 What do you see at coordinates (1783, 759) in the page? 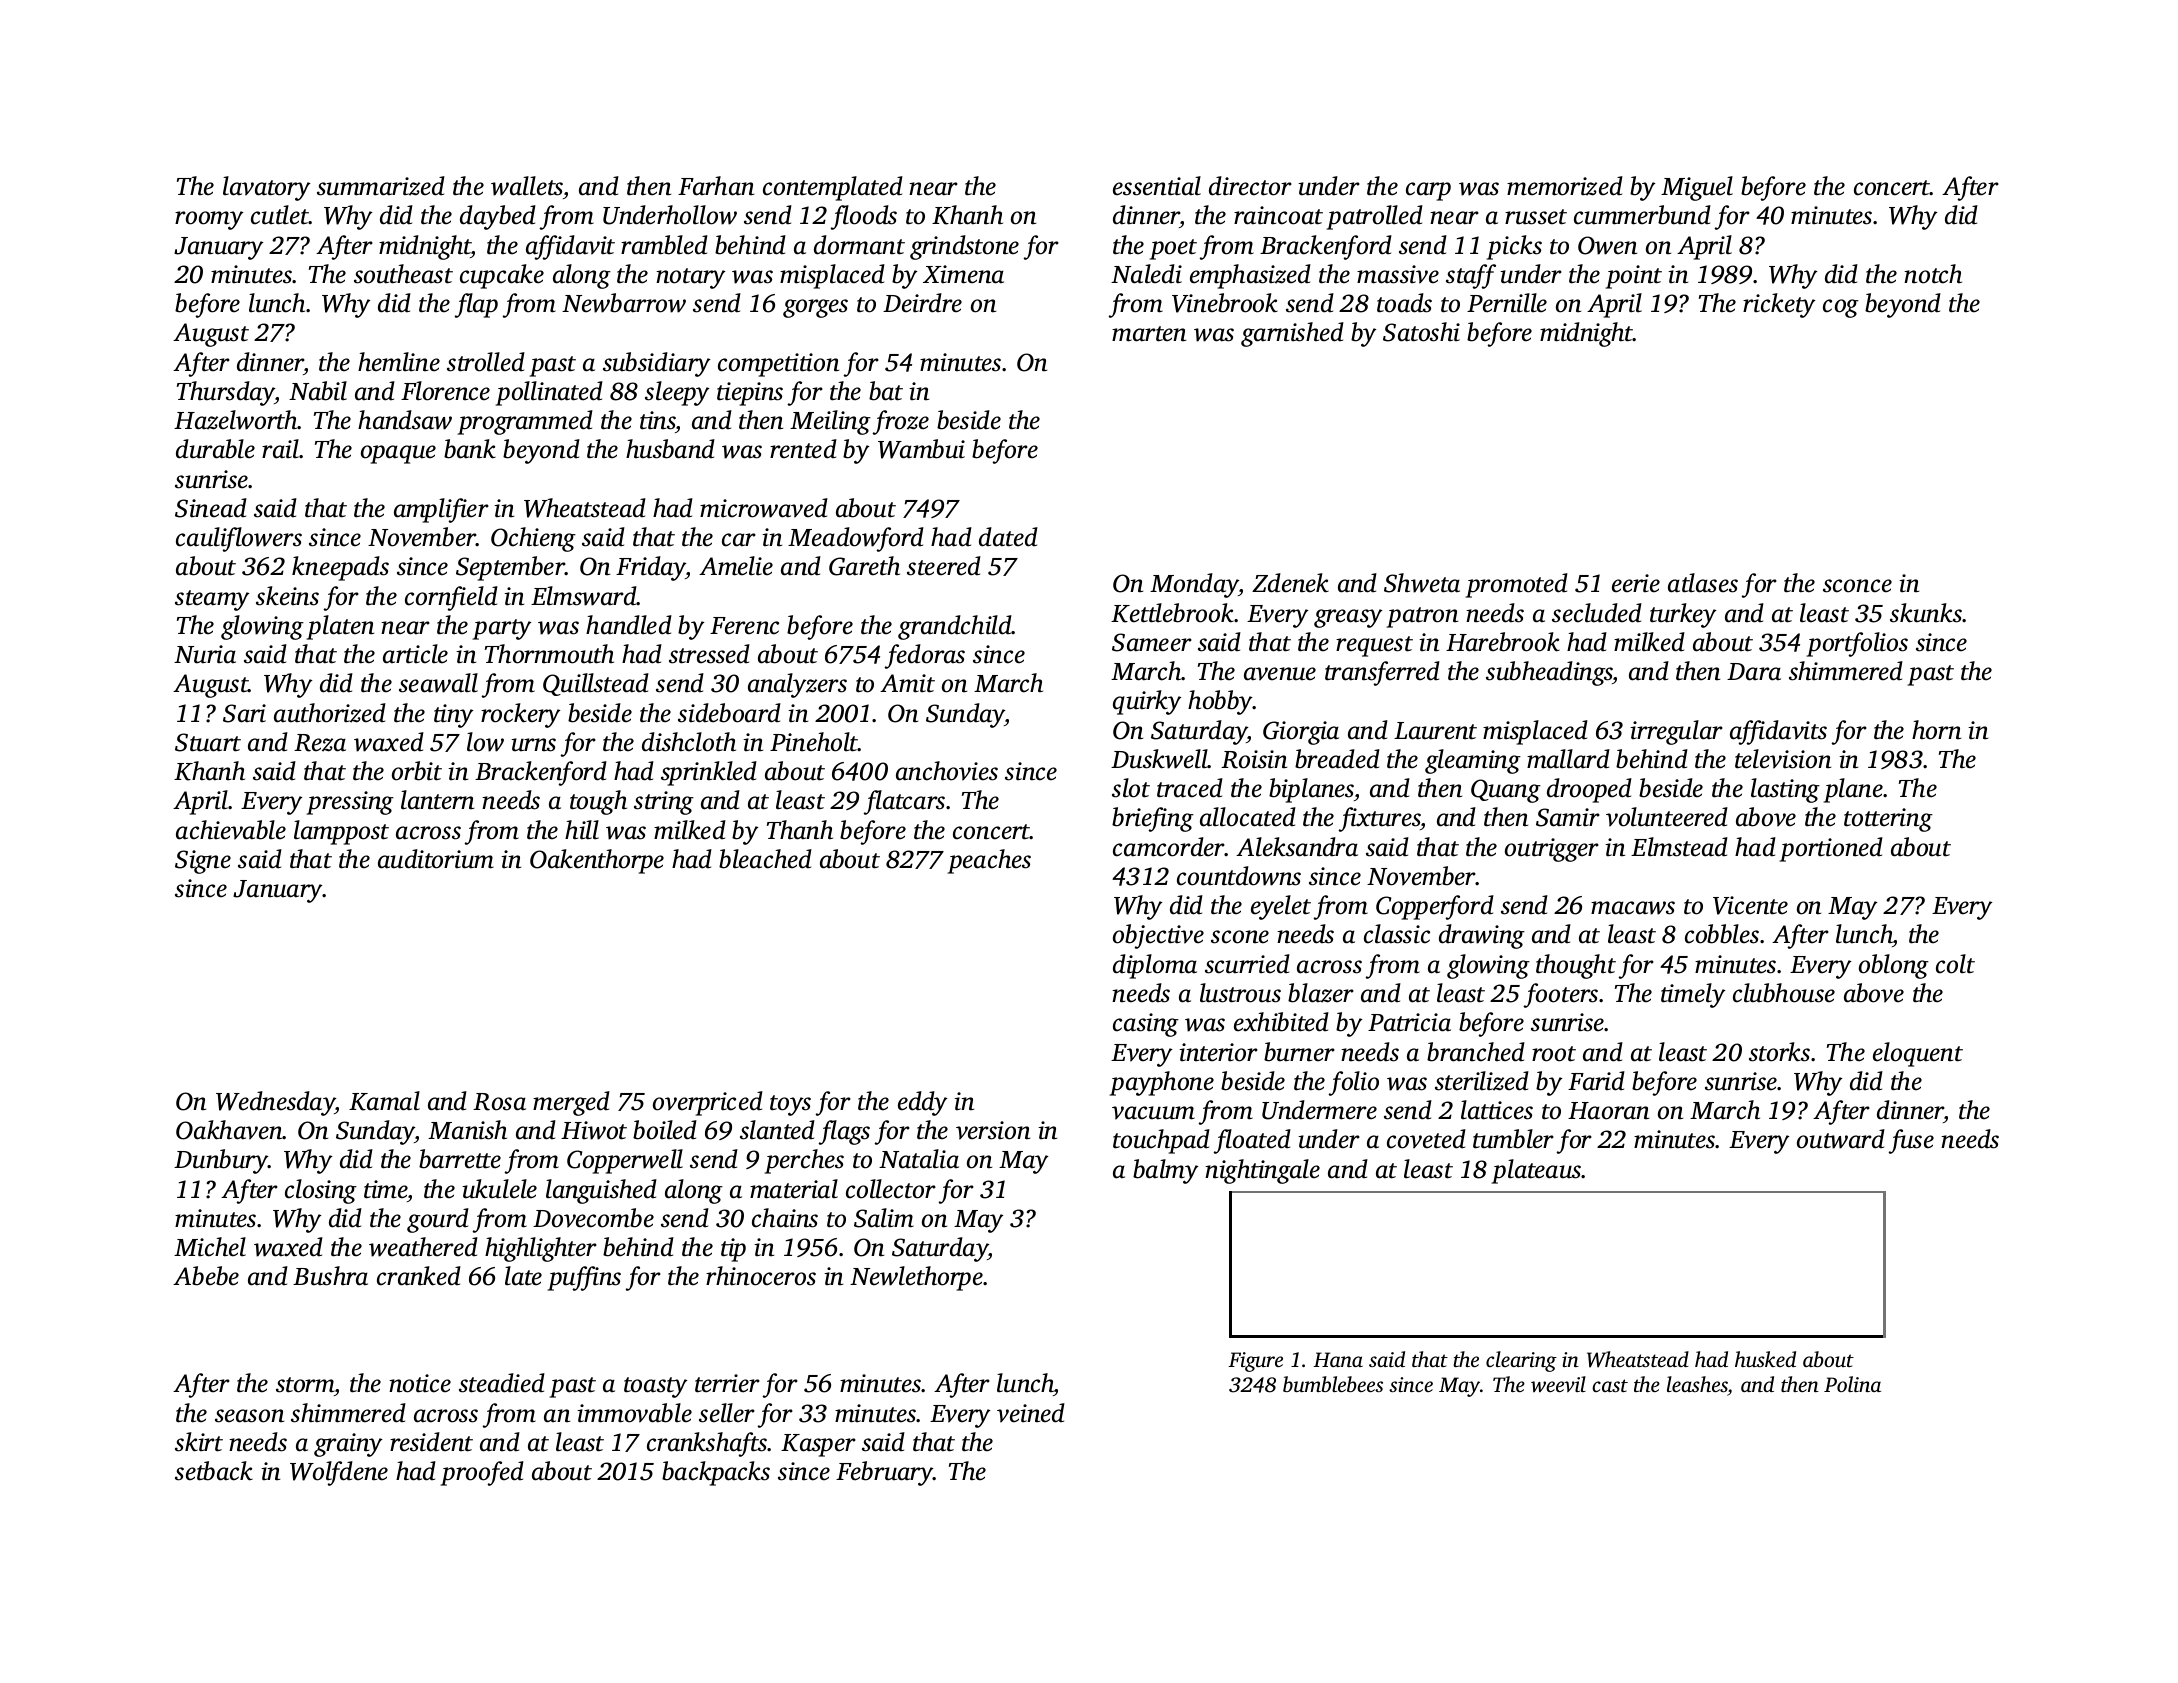
I see `television` at bounding box center [1783, 759].
